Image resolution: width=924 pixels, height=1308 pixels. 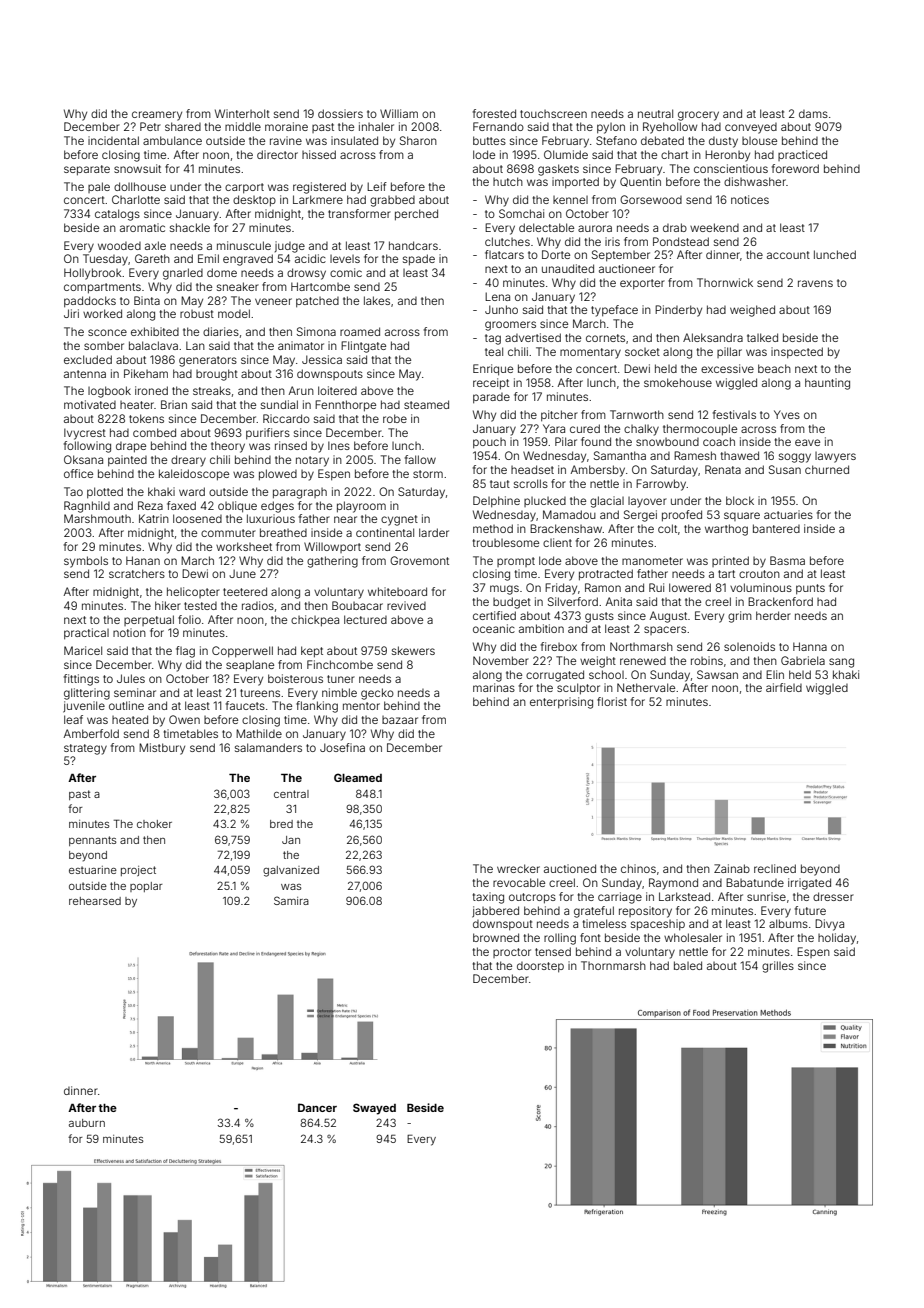 I want to click on creamery, so click(x=157, y=116).
